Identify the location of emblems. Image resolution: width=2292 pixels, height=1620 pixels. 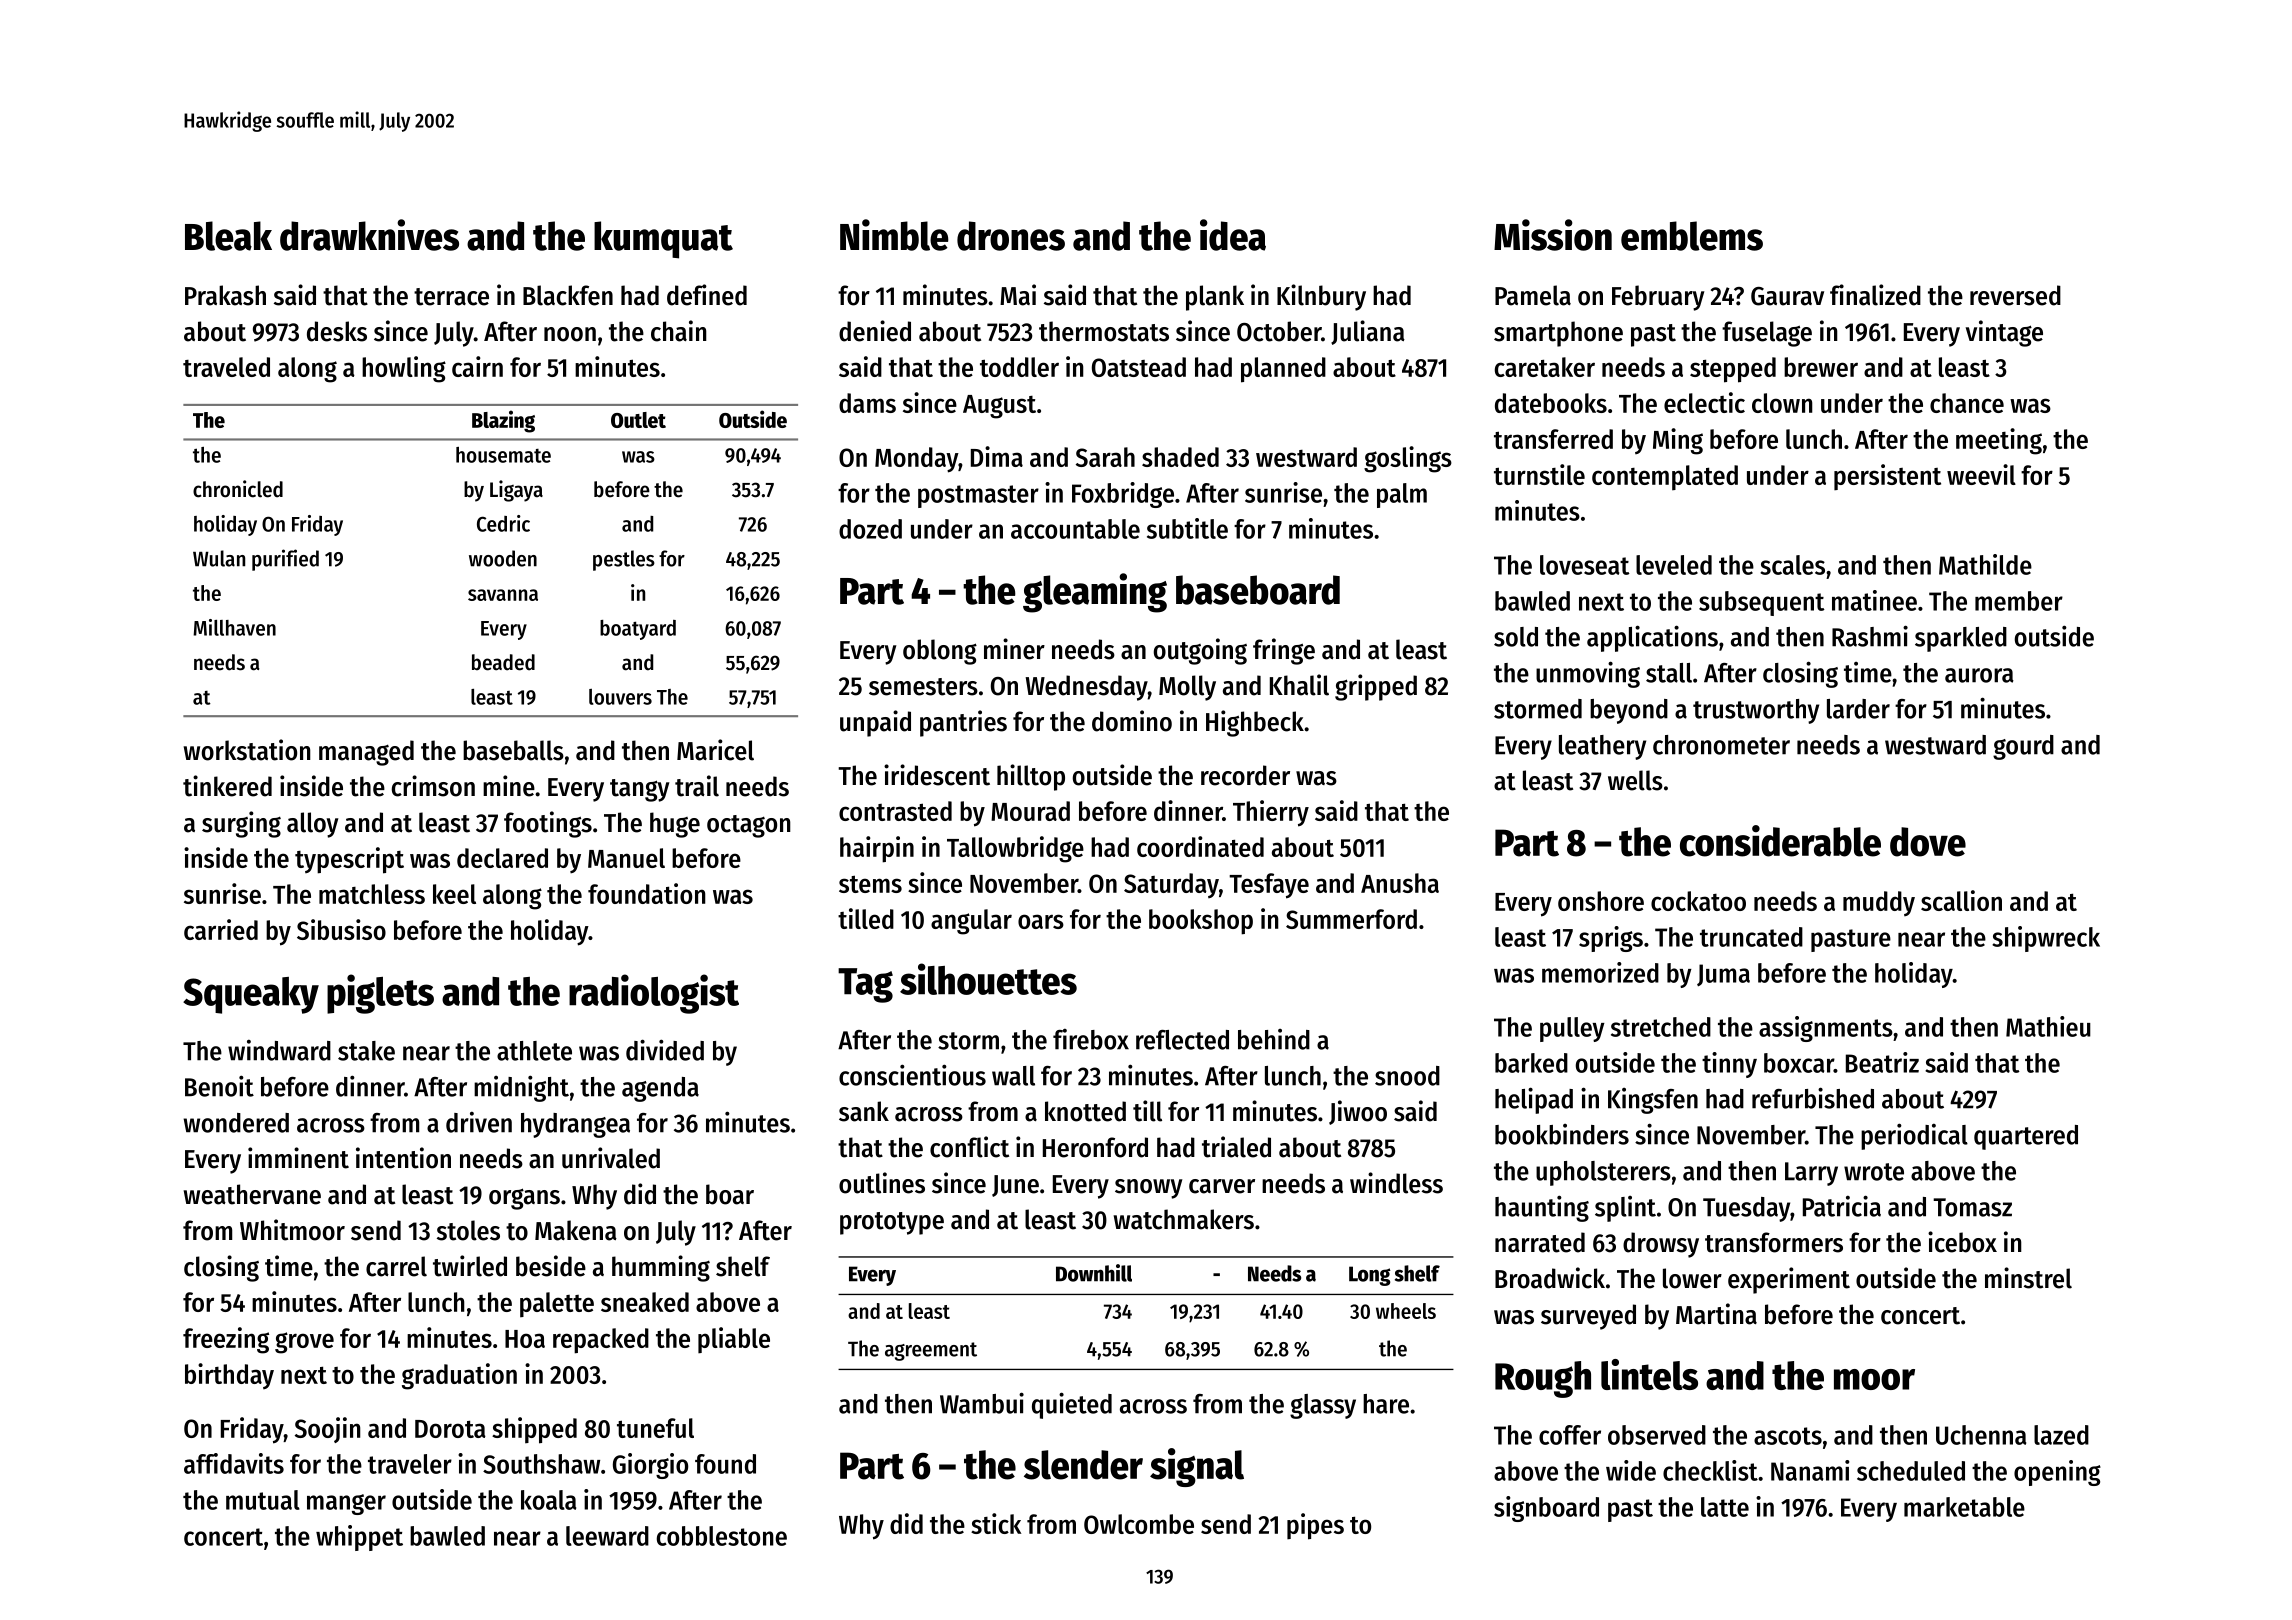
(1692, 236).
